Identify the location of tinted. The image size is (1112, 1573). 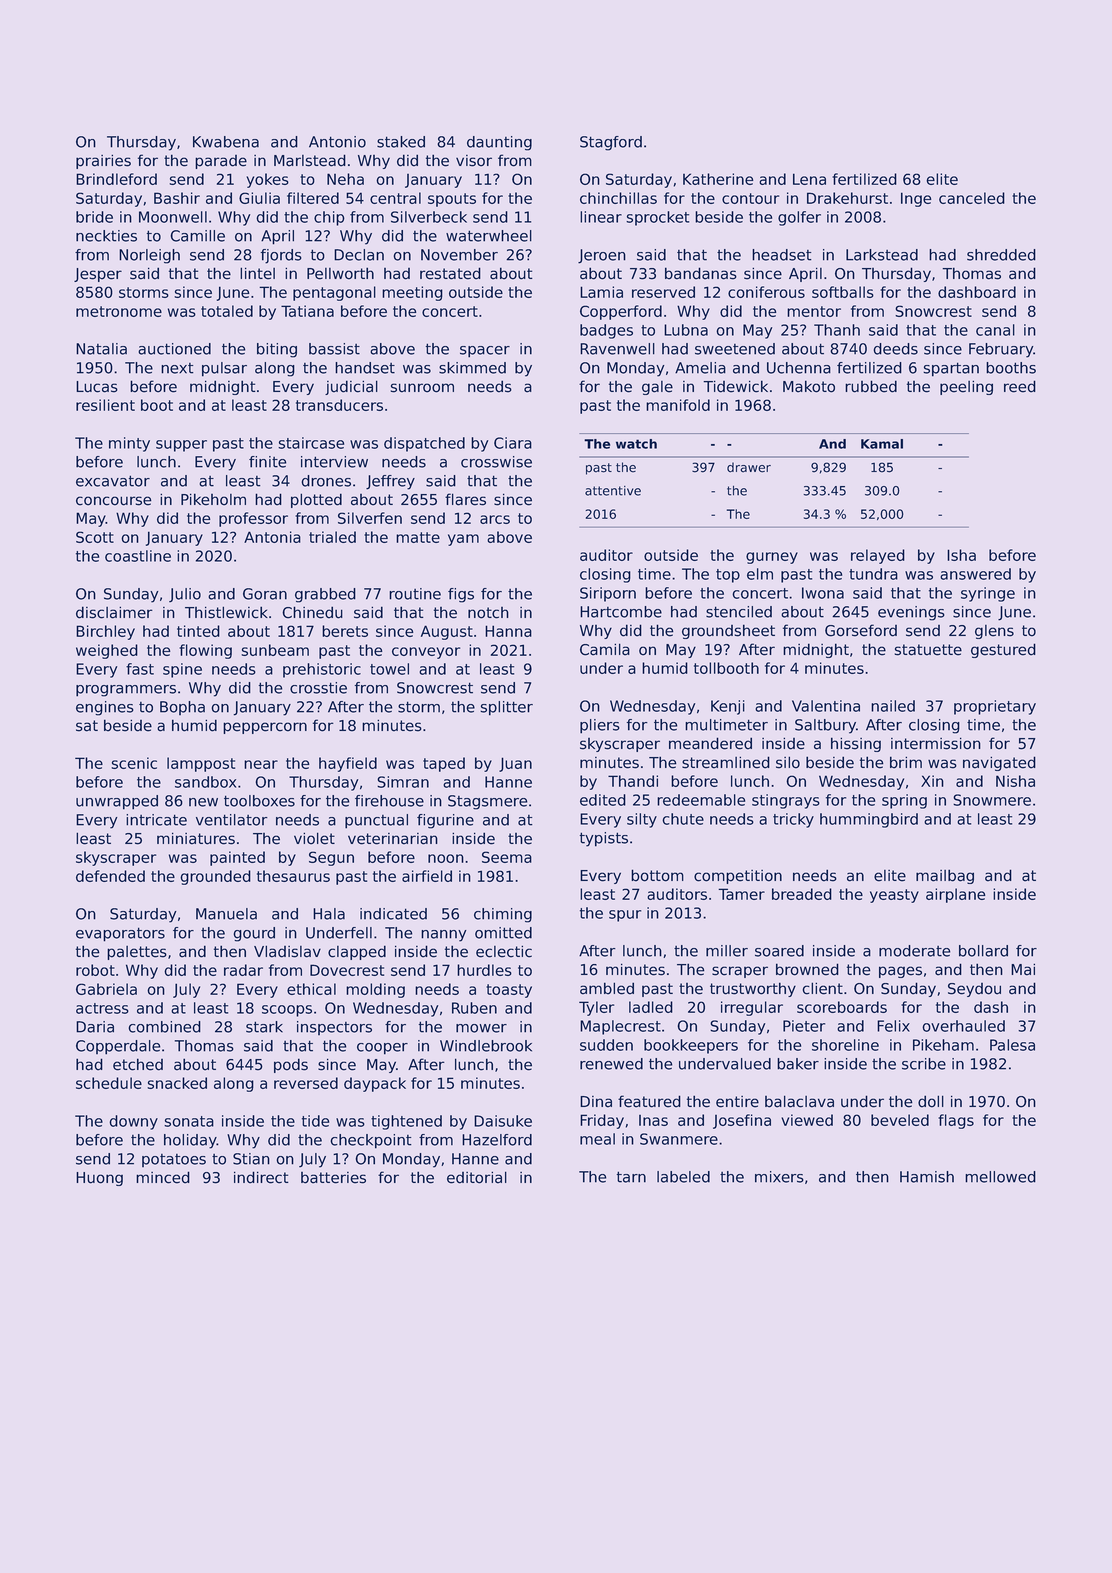
(198, 631).
